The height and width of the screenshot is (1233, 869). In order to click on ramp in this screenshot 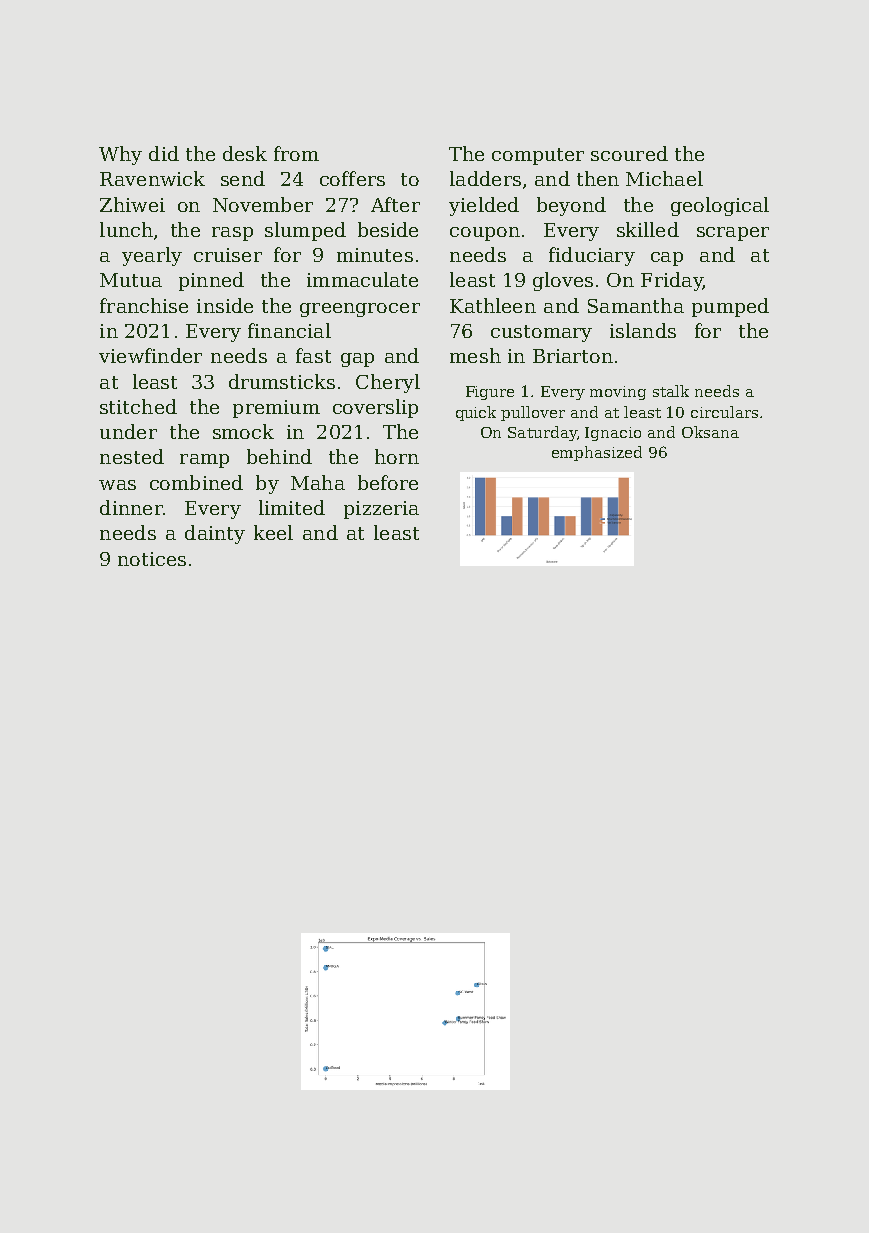, I will do `click(204, 461)`.
